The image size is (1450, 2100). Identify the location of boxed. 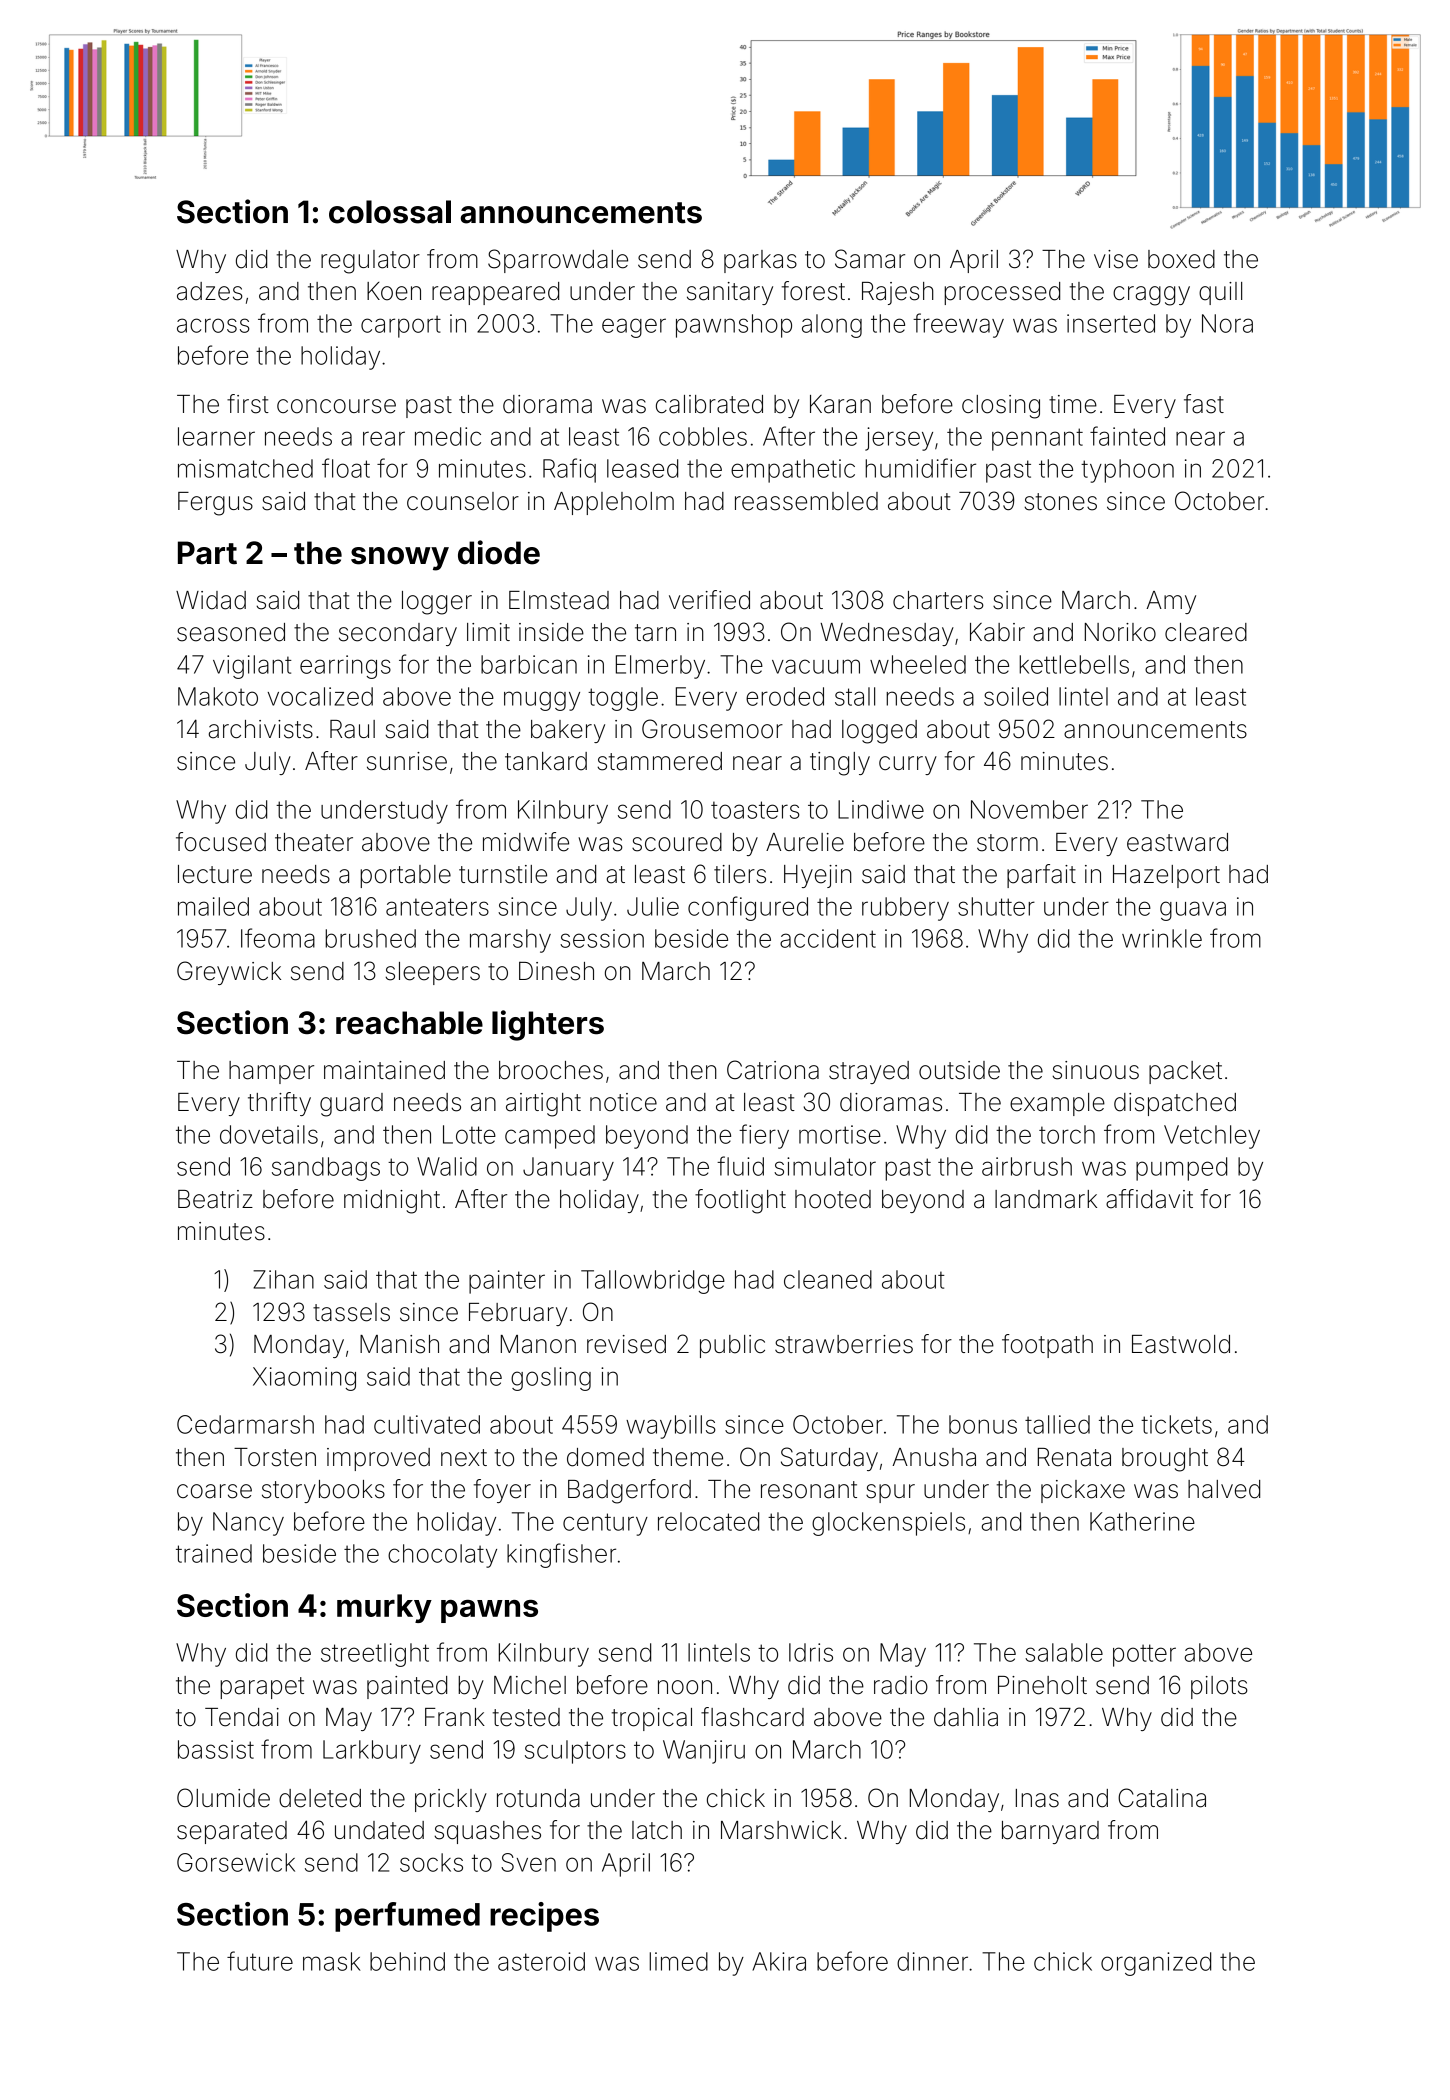
(1181, 259).
